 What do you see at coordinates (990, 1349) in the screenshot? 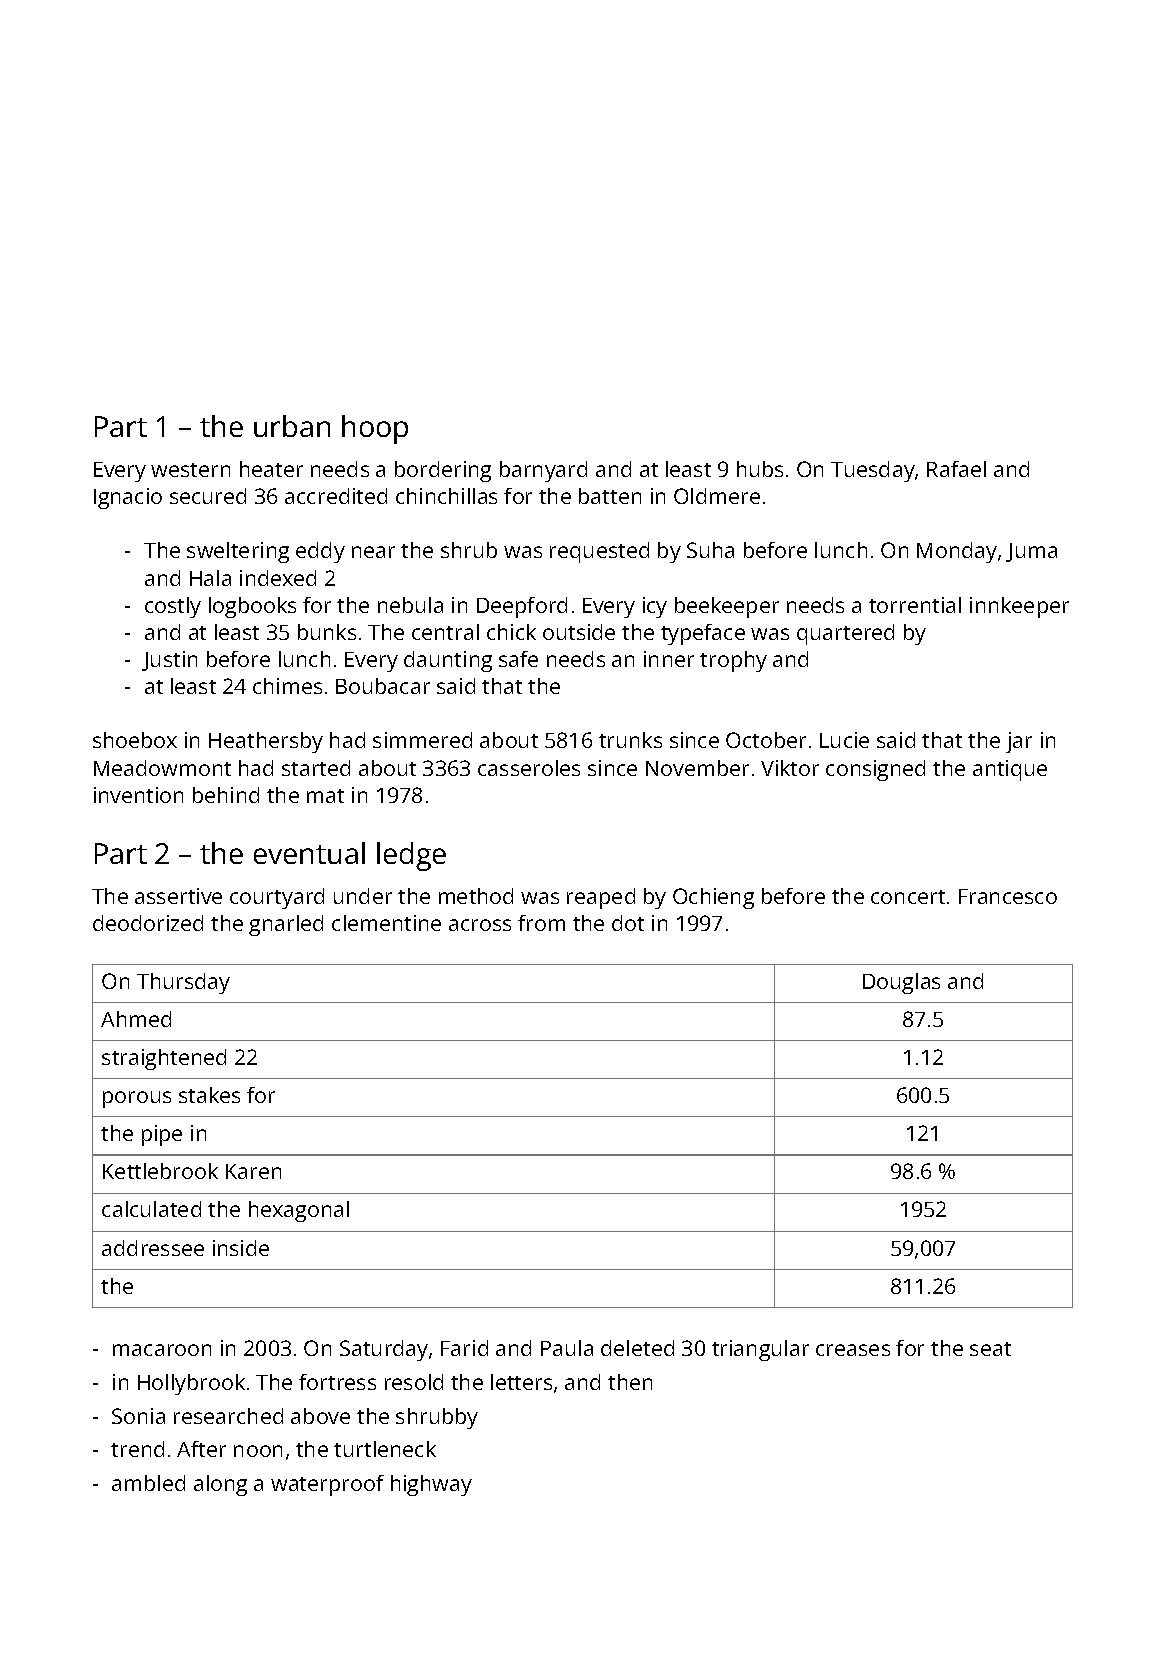
I see `seat` at bounding box center [990, 1349].
